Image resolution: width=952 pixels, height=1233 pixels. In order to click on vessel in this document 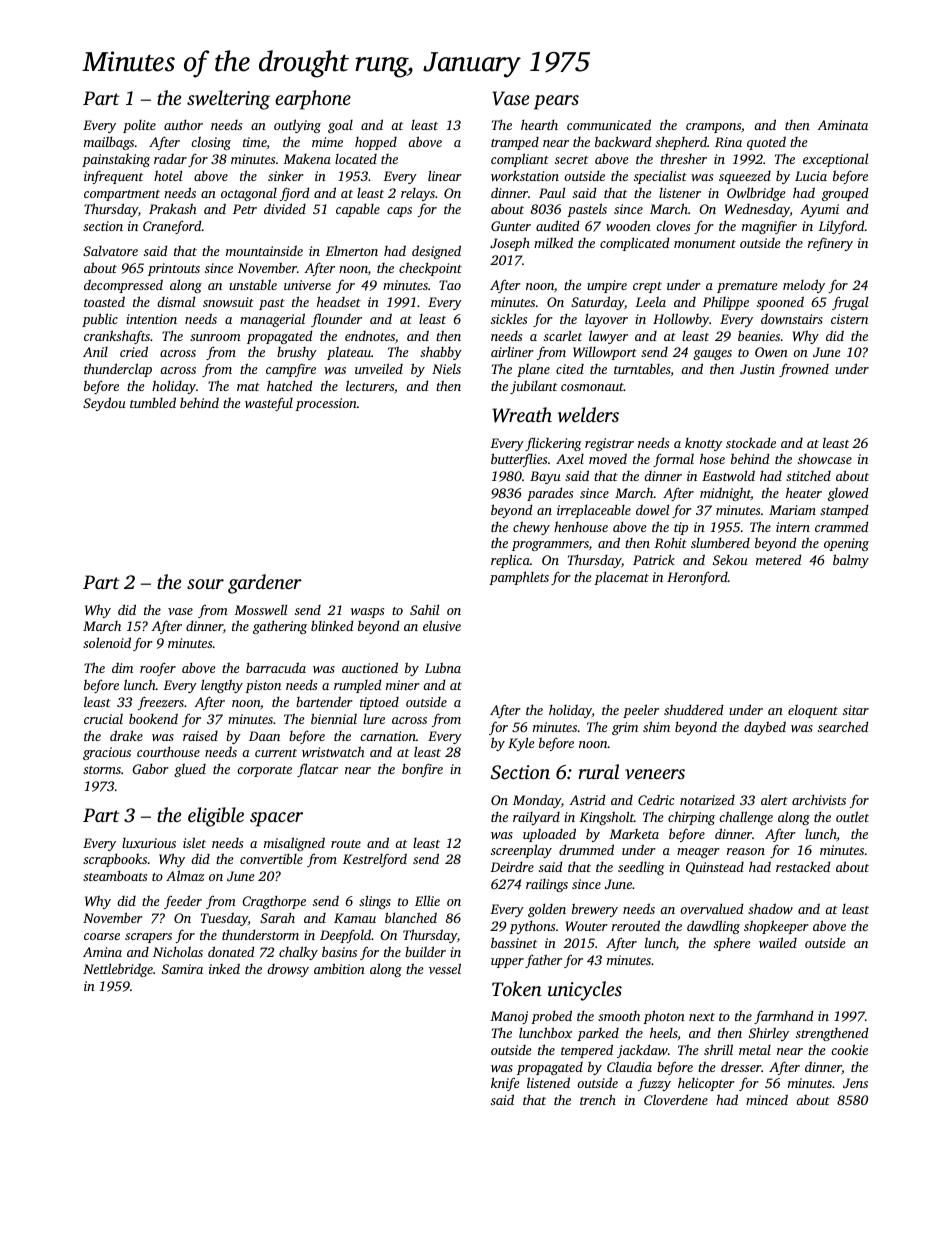, I will do `click(445, 968)`.
